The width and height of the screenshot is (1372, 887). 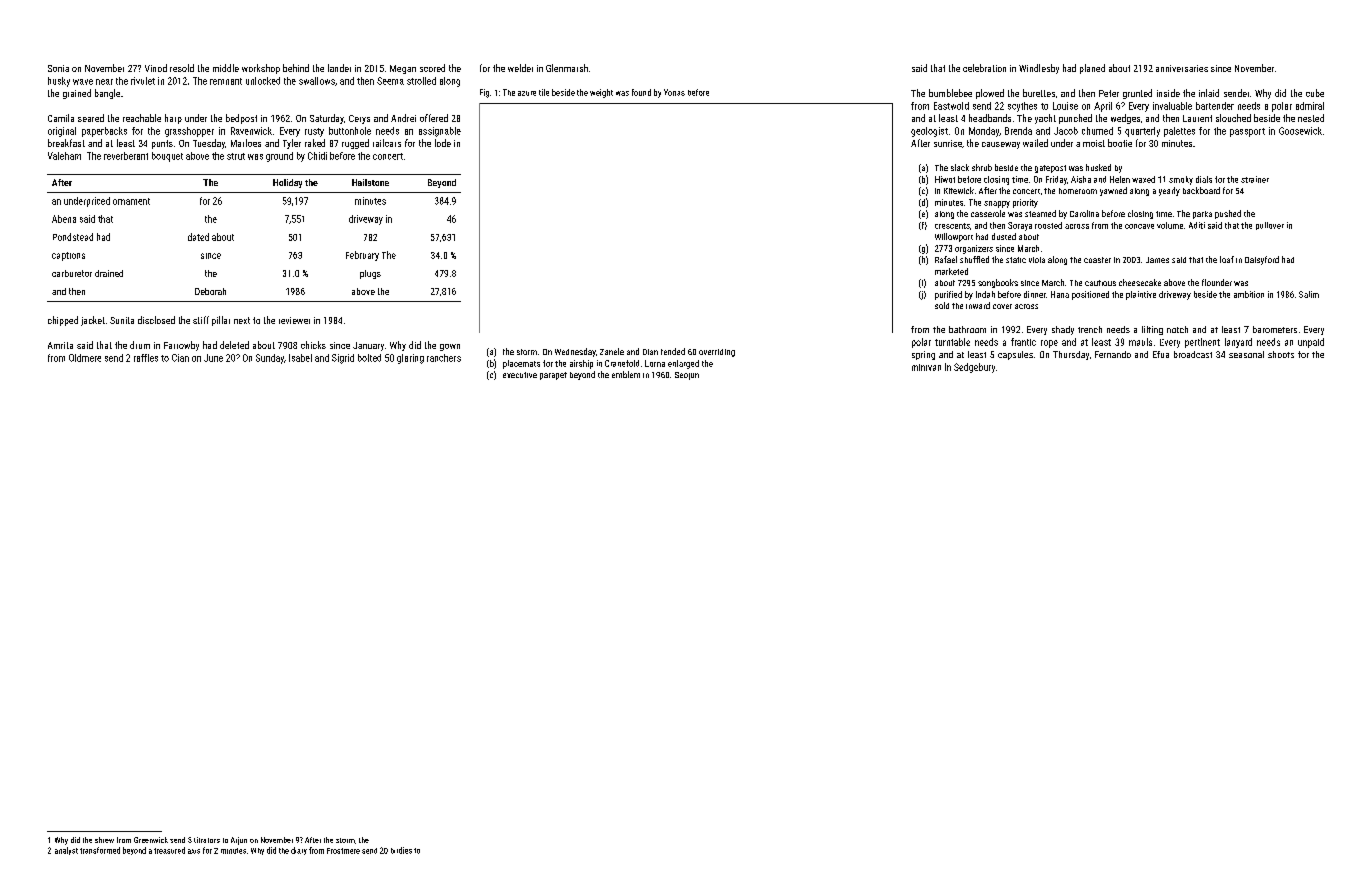 What do you see at coordinates (180, 358) in the screenshot?
I see `Cian` at bounding box center [180, 358].
